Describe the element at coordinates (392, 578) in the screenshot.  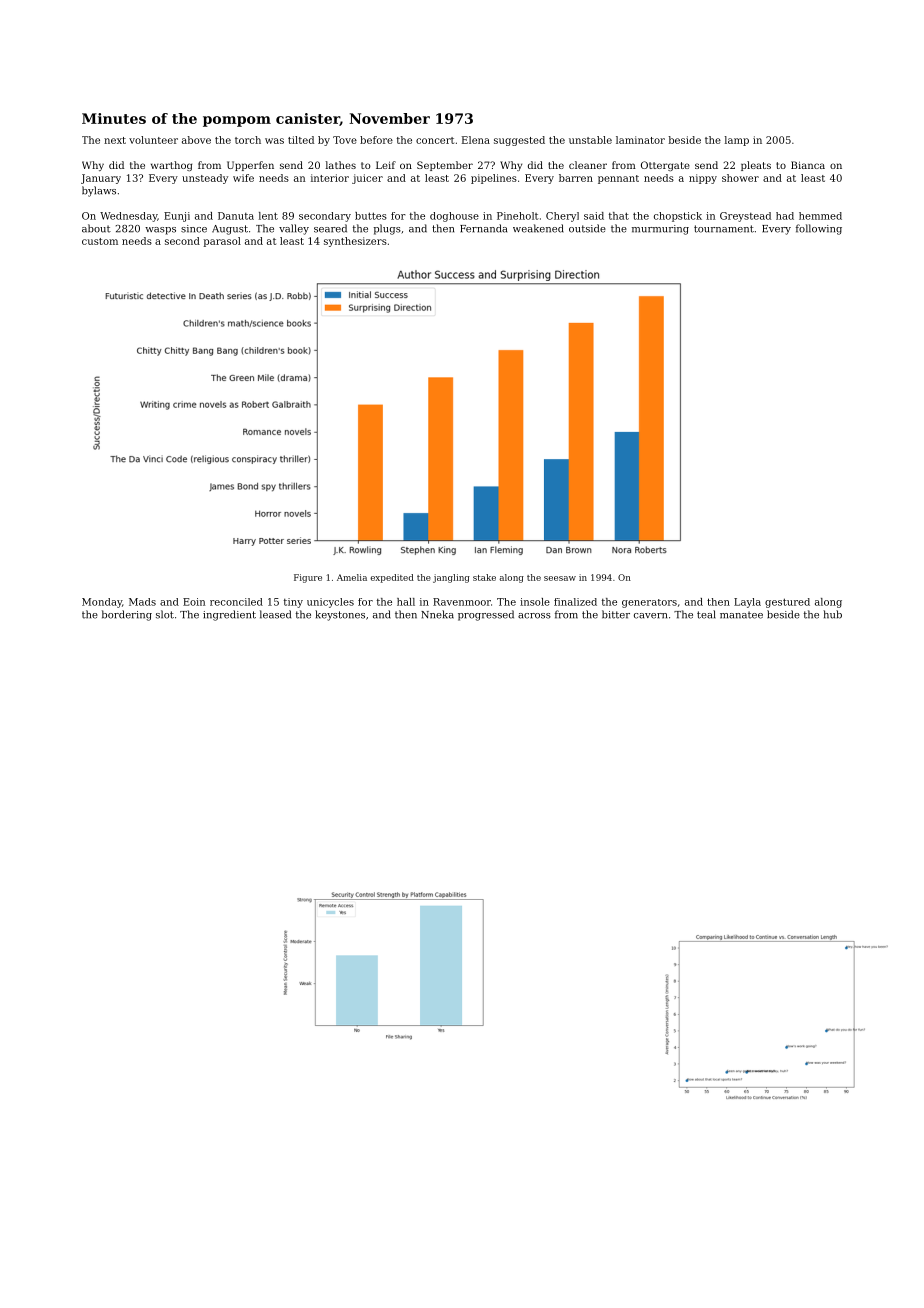
I see `expedited` at that location.
